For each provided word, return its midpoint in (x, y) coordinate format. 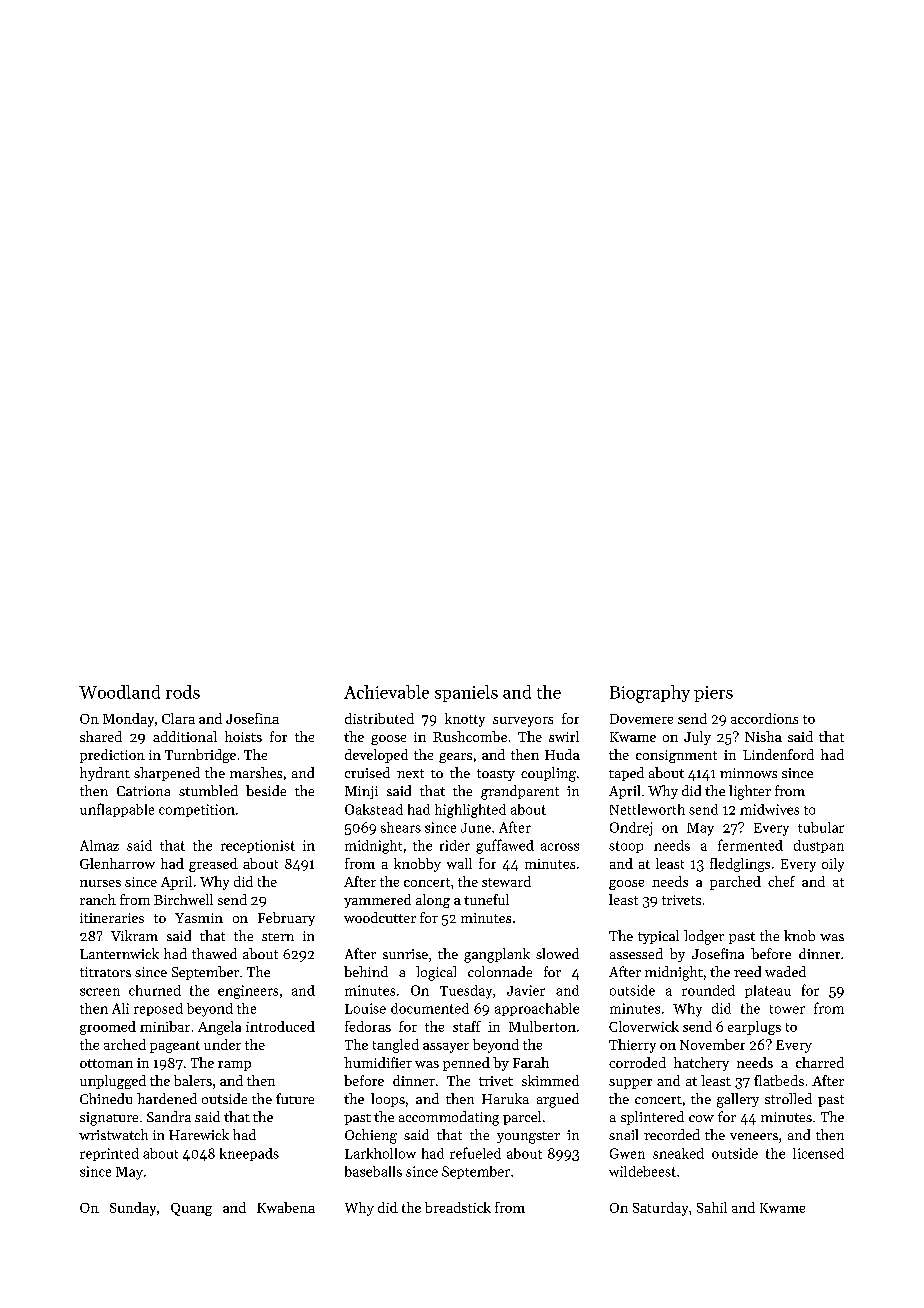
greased (213, 865)
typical (658, 937)
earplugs (754, 1028)
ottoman (106, 1063)
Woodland (119, 692)
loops (388, 1100)
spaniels (466, 693)
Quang (191, 1209)
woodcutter (380, 917)
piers (713, 694)
